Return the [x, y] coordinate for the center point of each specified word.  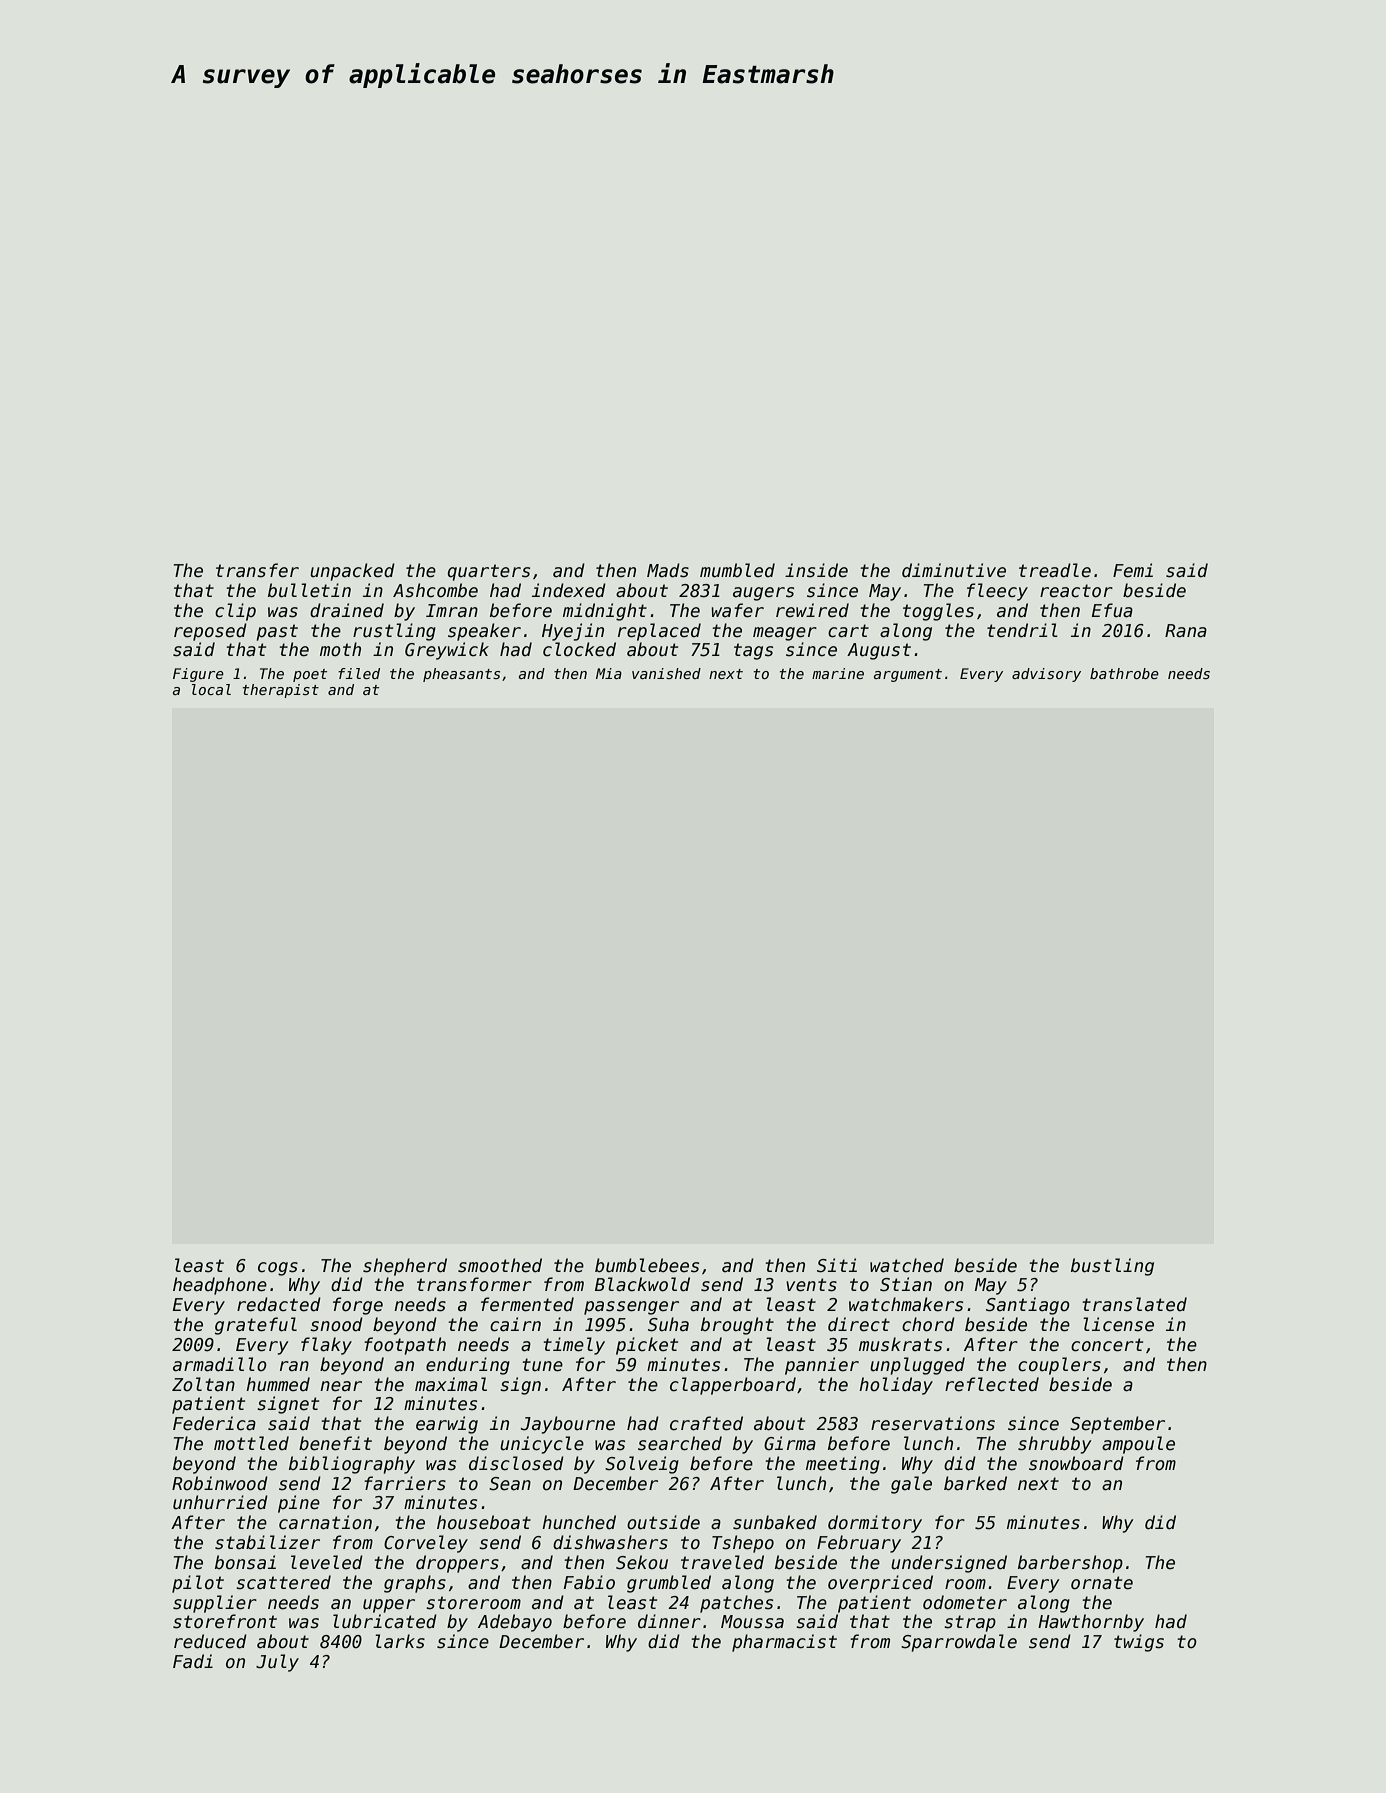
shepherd [405, 1267]
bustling [1112, 1267]
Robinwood [220, 1483]
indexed [569, 590]
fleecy [997, 592]
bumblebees [647, 1265]
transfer [257, 570]
